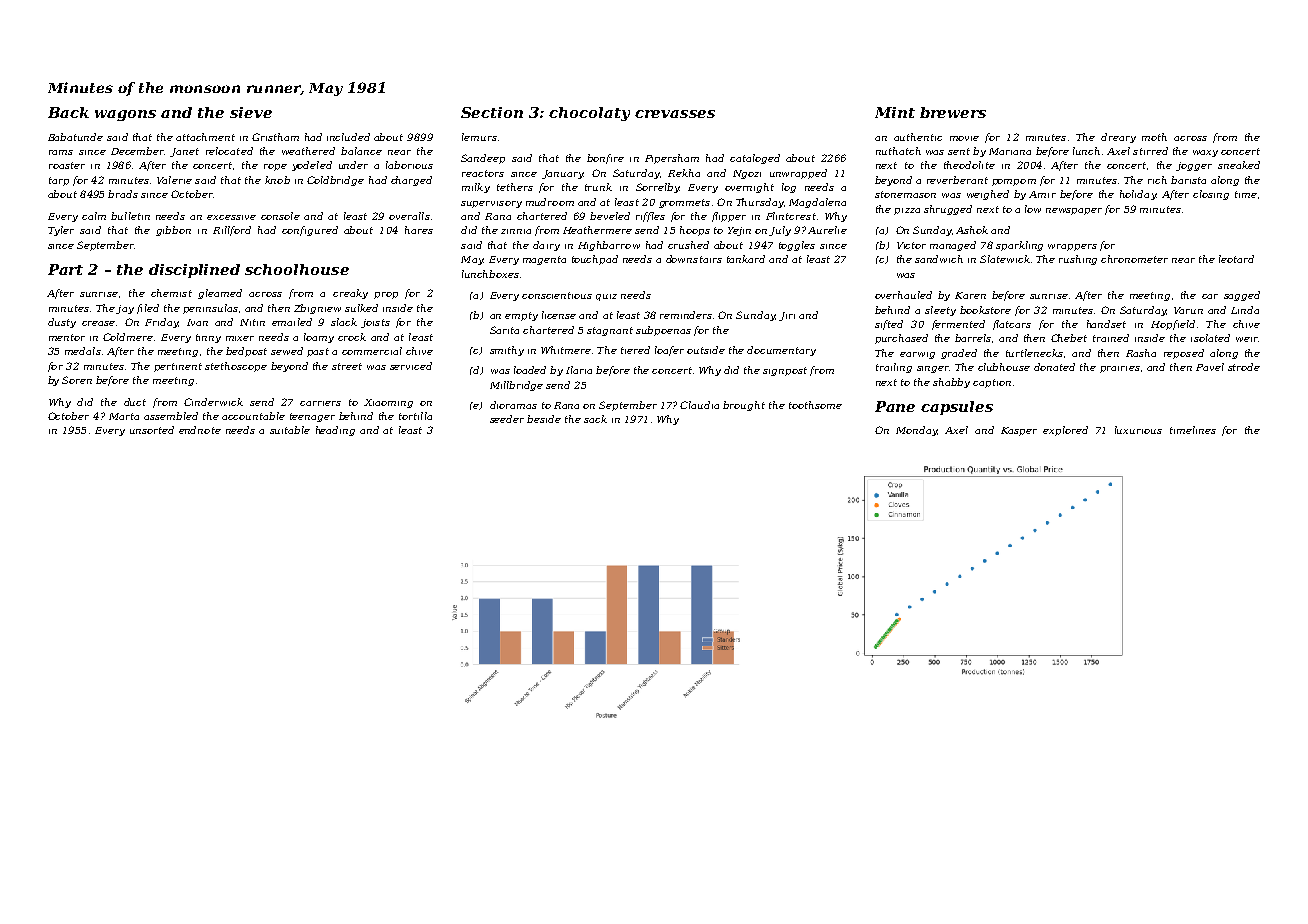  What do you see at coordinates (566, 350) in the image?
I see `Whitmere` at bounding box center [566, 350].
